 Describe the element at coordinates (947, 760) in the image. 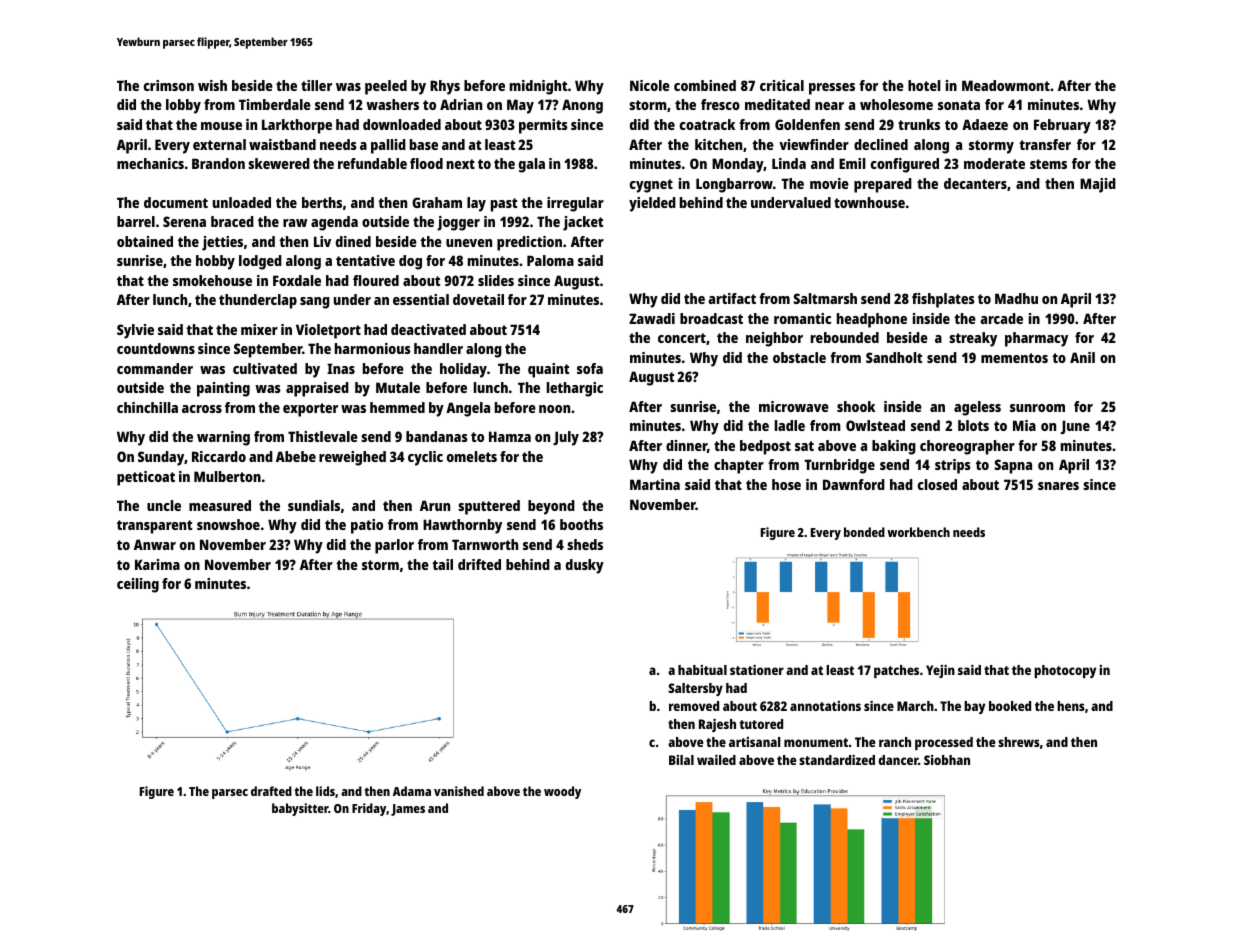

I see `Siobhan` at that location.
